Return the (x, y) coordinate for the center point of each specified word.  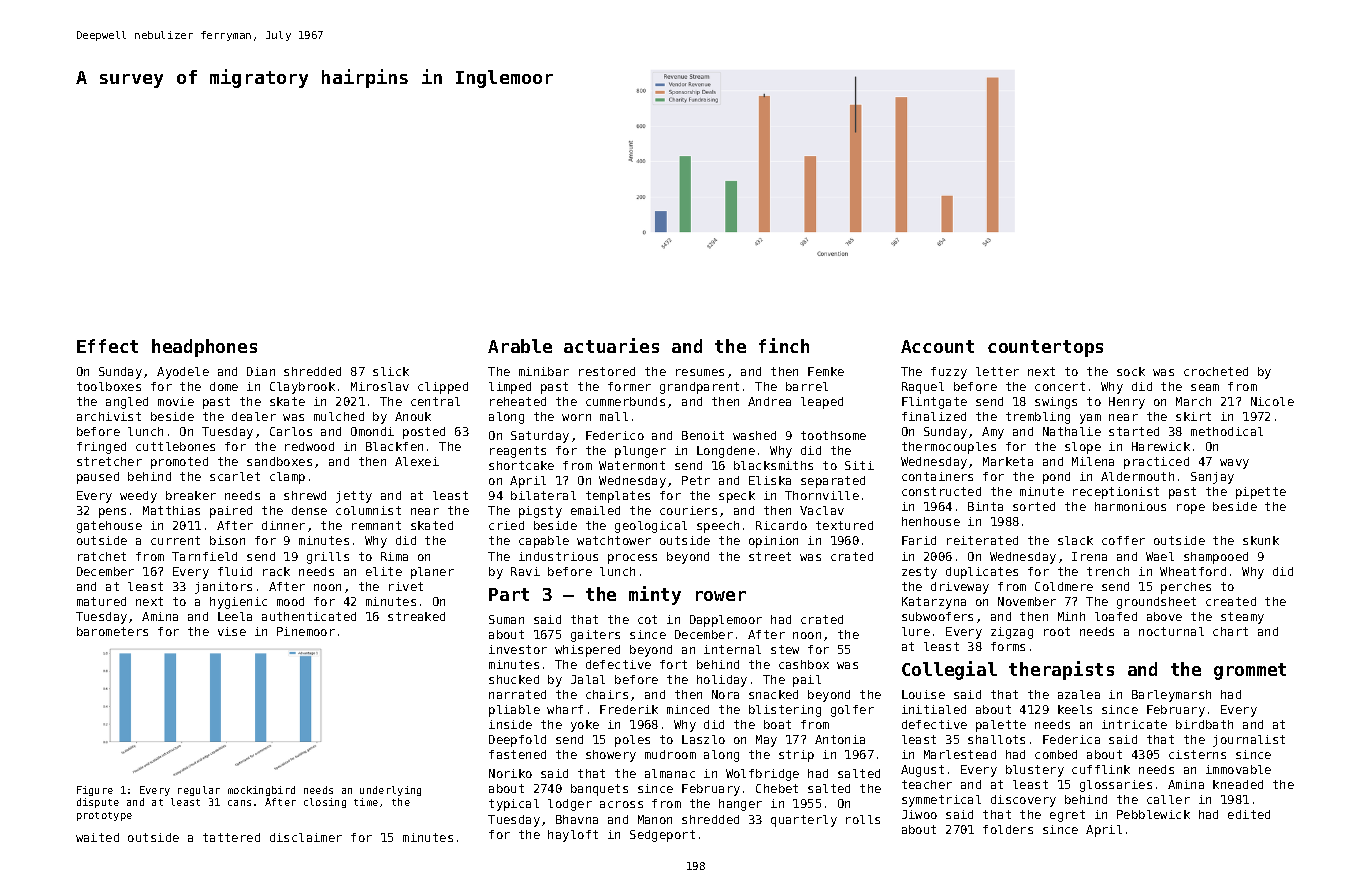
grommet (1250, 671)
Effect (107, 346)
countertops (1045, 348)
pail (807, 681)
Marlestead (960, 754)
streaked (416, 616)
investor (518, 649)
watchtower (614, 540)
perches (1186, 588)
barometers (112, 631)
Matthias (171, 510)
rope (1191, 509)
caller (1168, 799)
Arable (520, 346)
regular (199, 791)
